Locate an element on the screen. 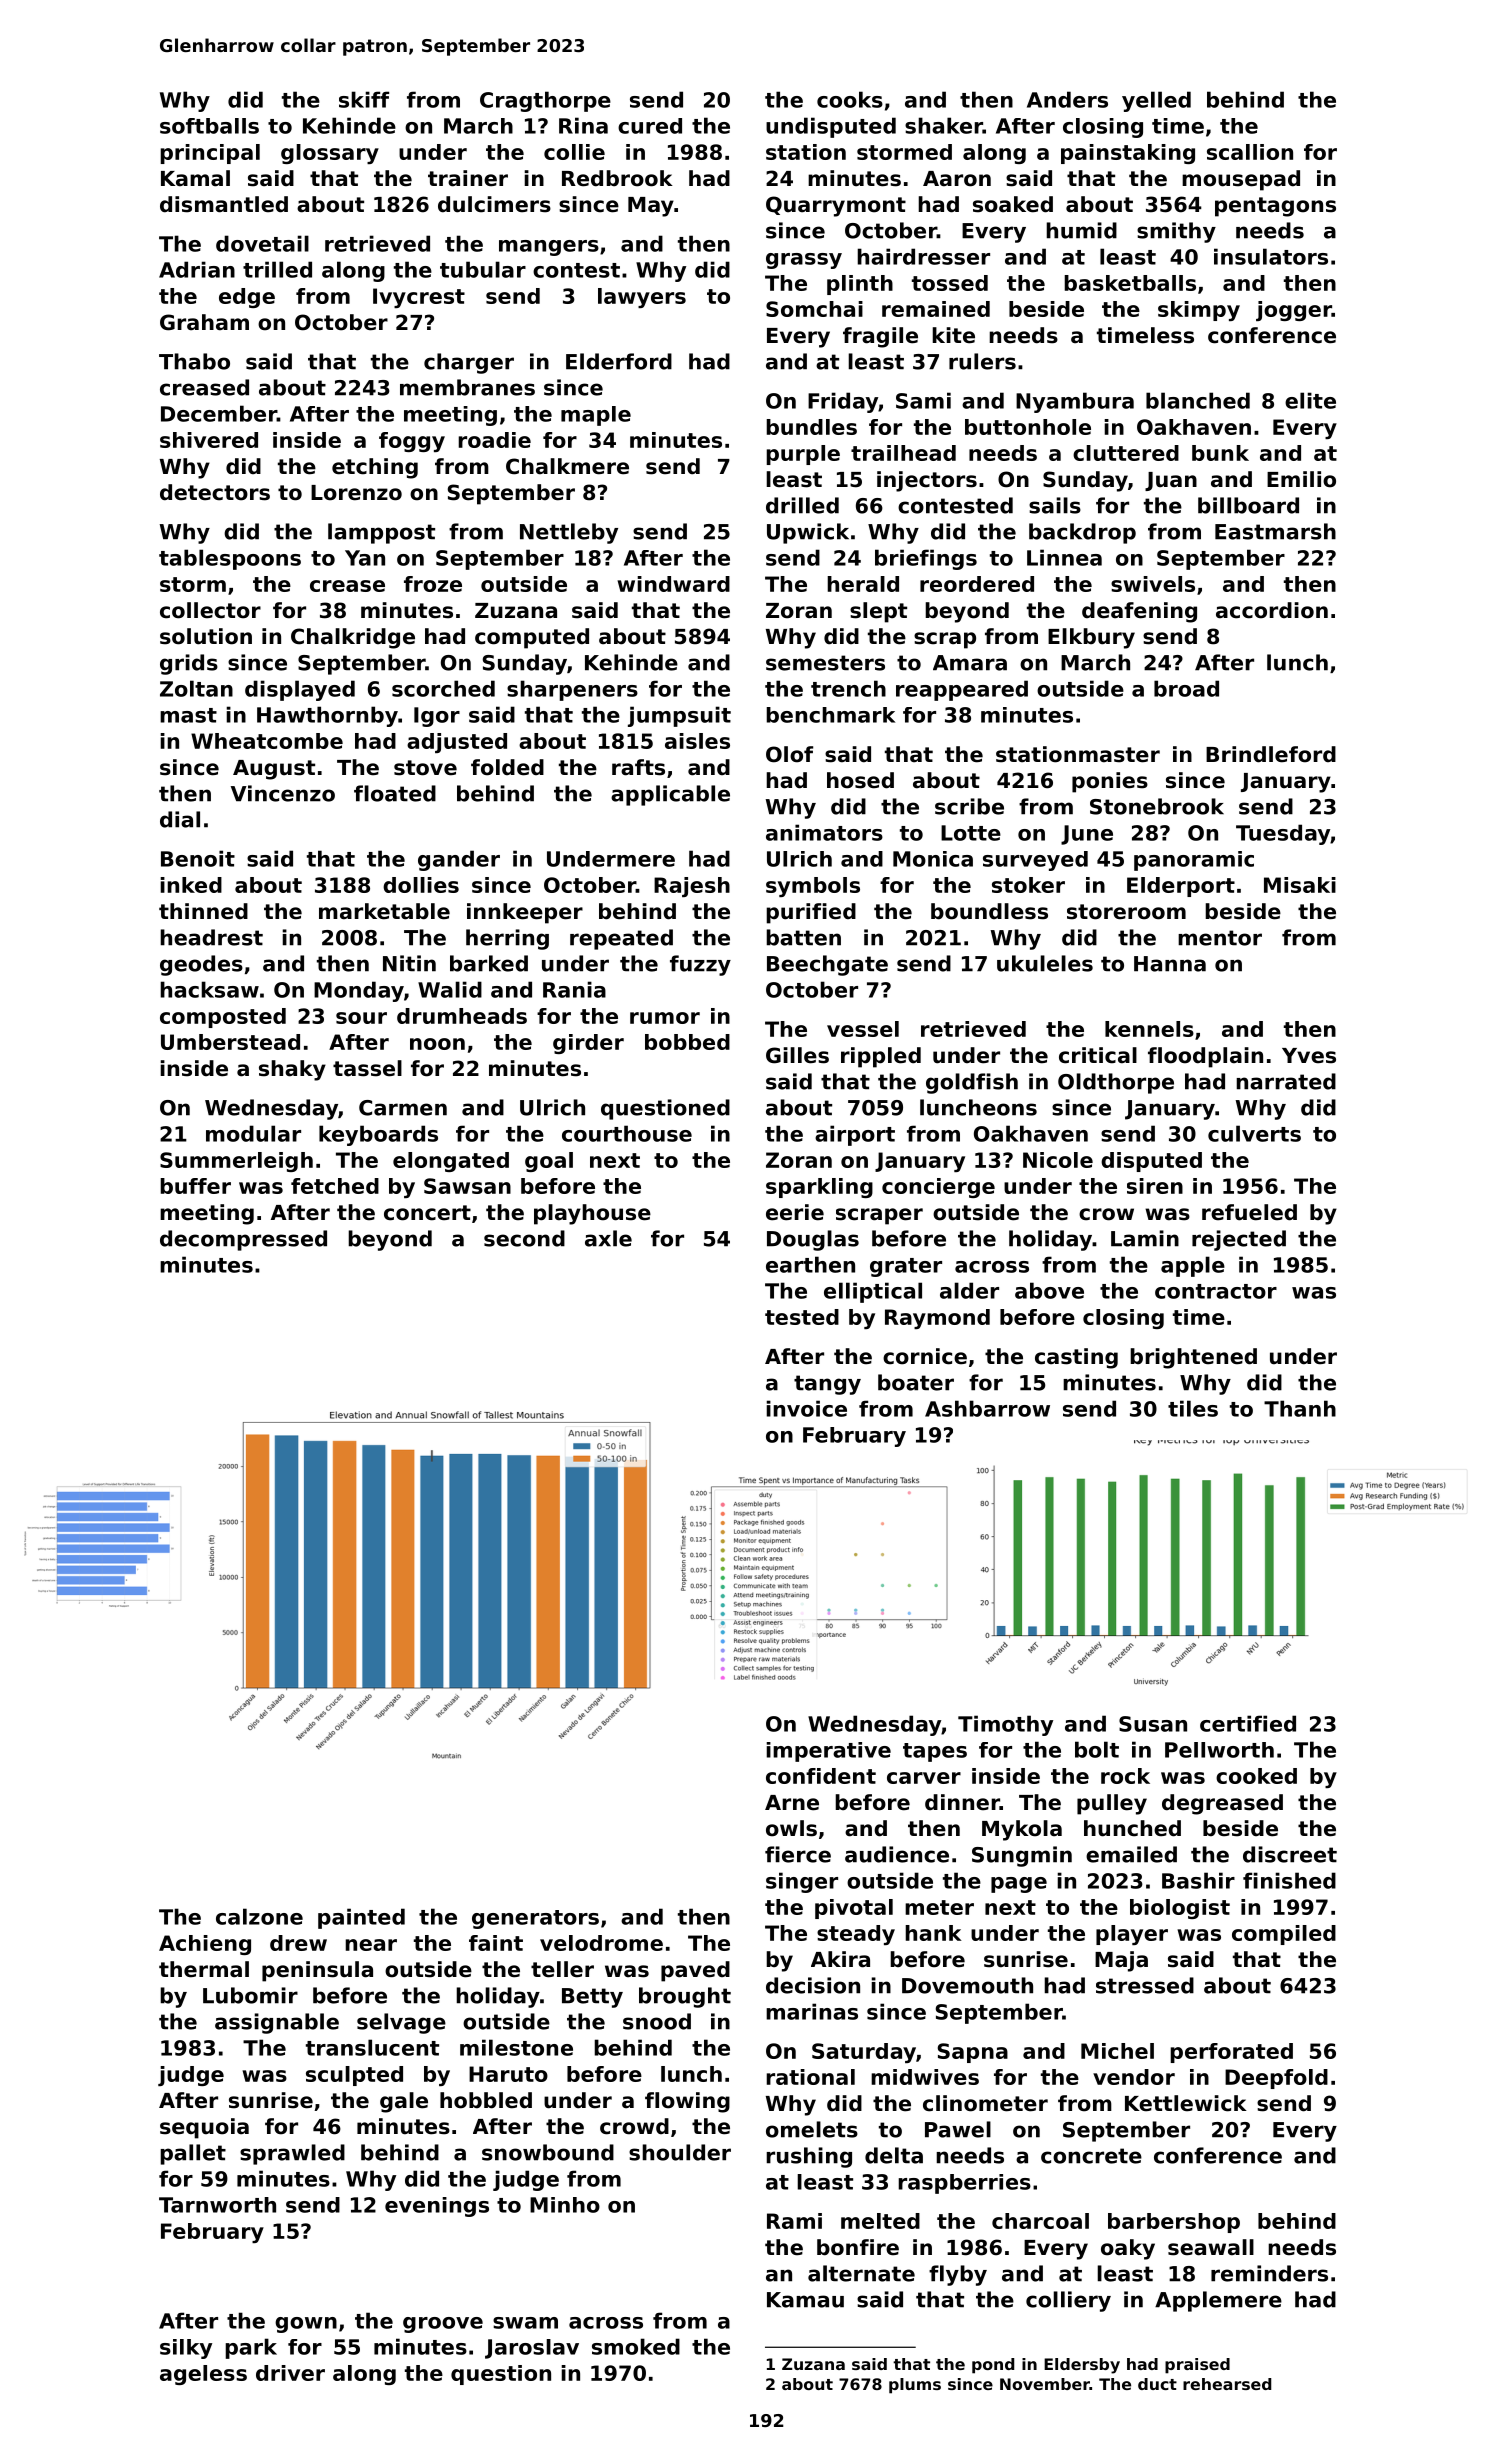  Anders is located at coordinates (1067, 99).
